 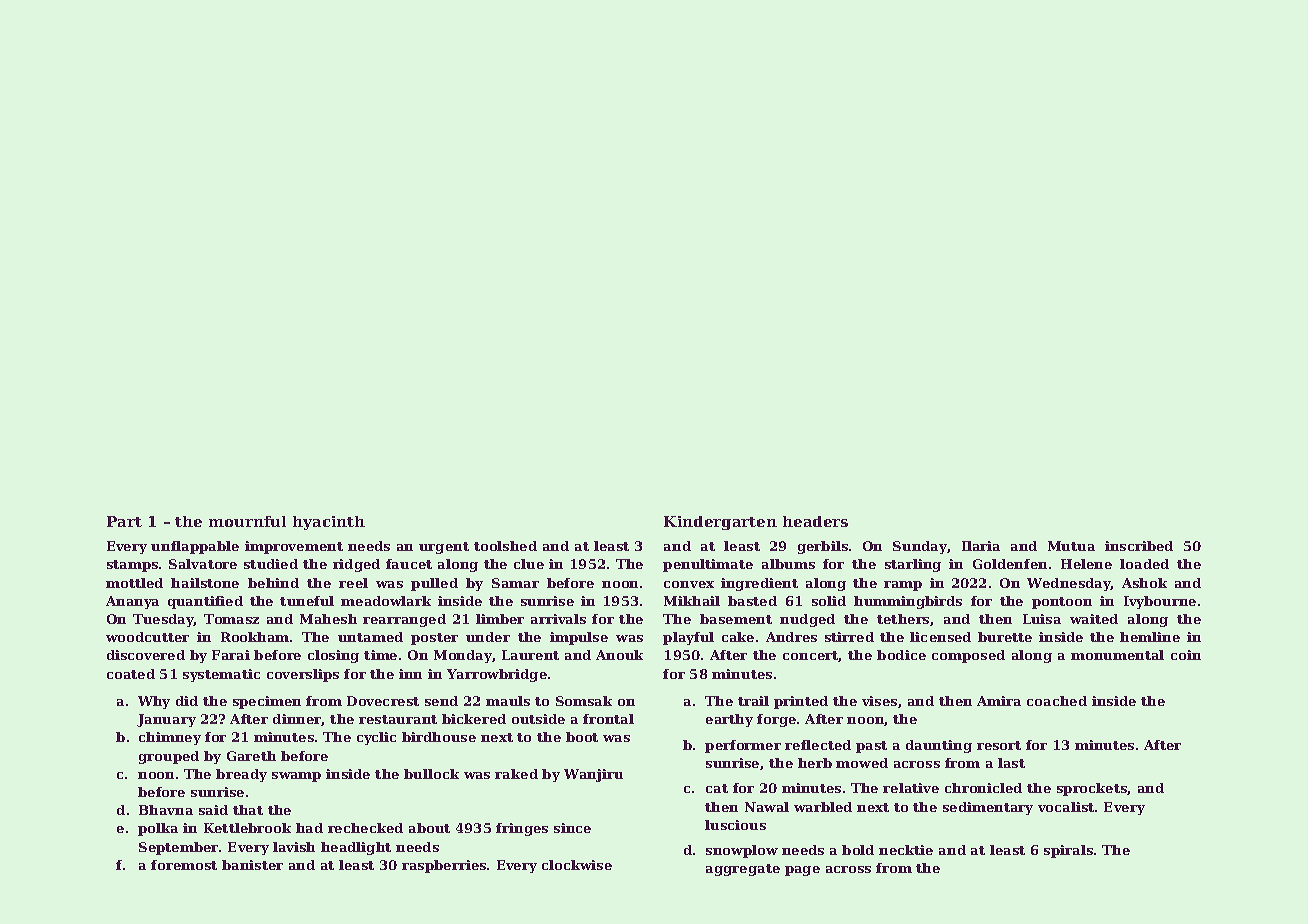 I want to click on monumental, so click(x=1117, y=655).
